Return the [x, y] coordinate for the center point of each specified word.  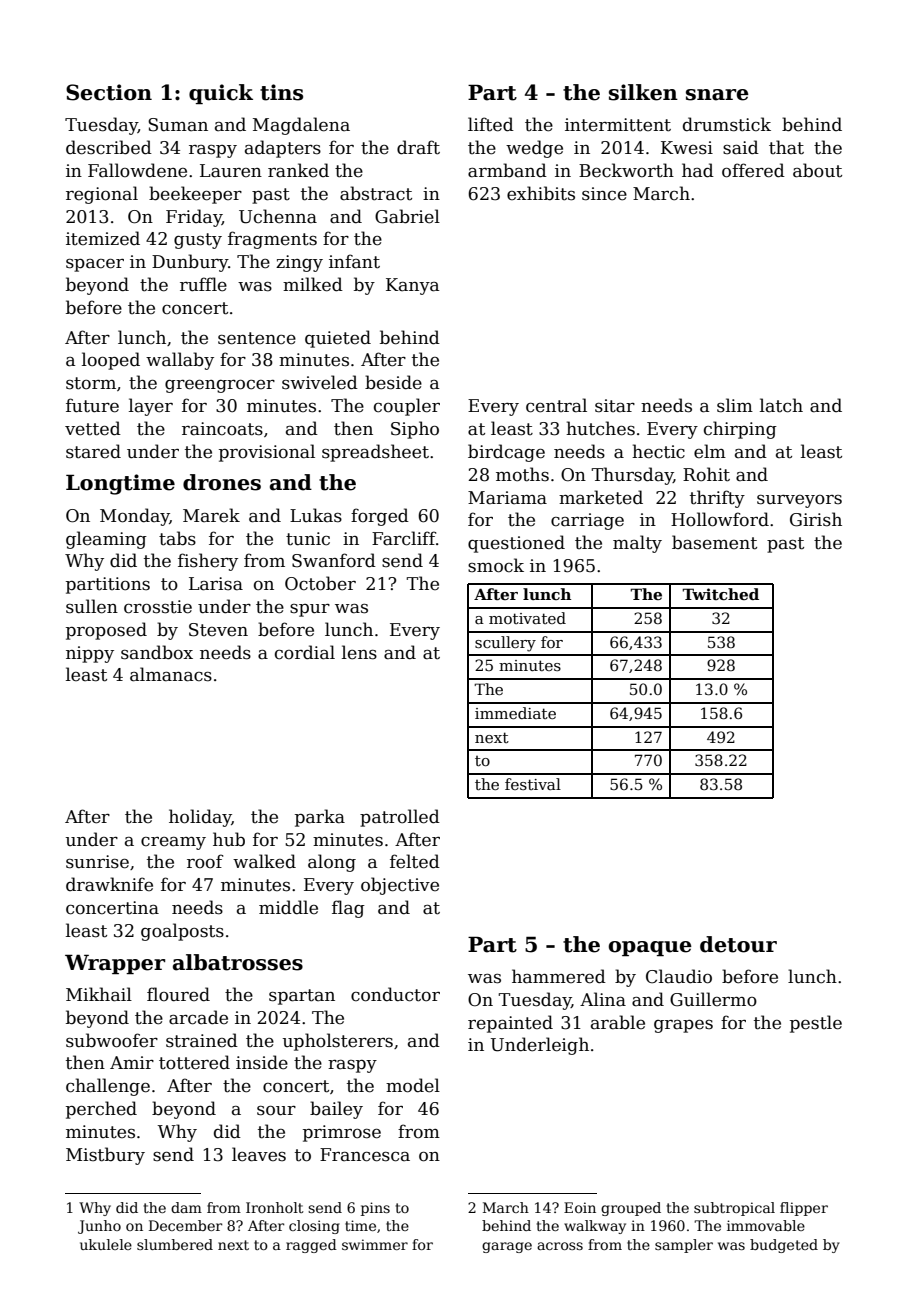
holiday [200, 818]
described [109, 147]
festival [533, 784]
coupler [407, 407]
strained [202, 1040]
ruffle [203, 284]
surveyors [799, 501]
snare [717, 95]
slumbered [175, 1244]
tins [281, 92]
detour [738, 944]
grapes [683, 1026]
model [413, 1085]
